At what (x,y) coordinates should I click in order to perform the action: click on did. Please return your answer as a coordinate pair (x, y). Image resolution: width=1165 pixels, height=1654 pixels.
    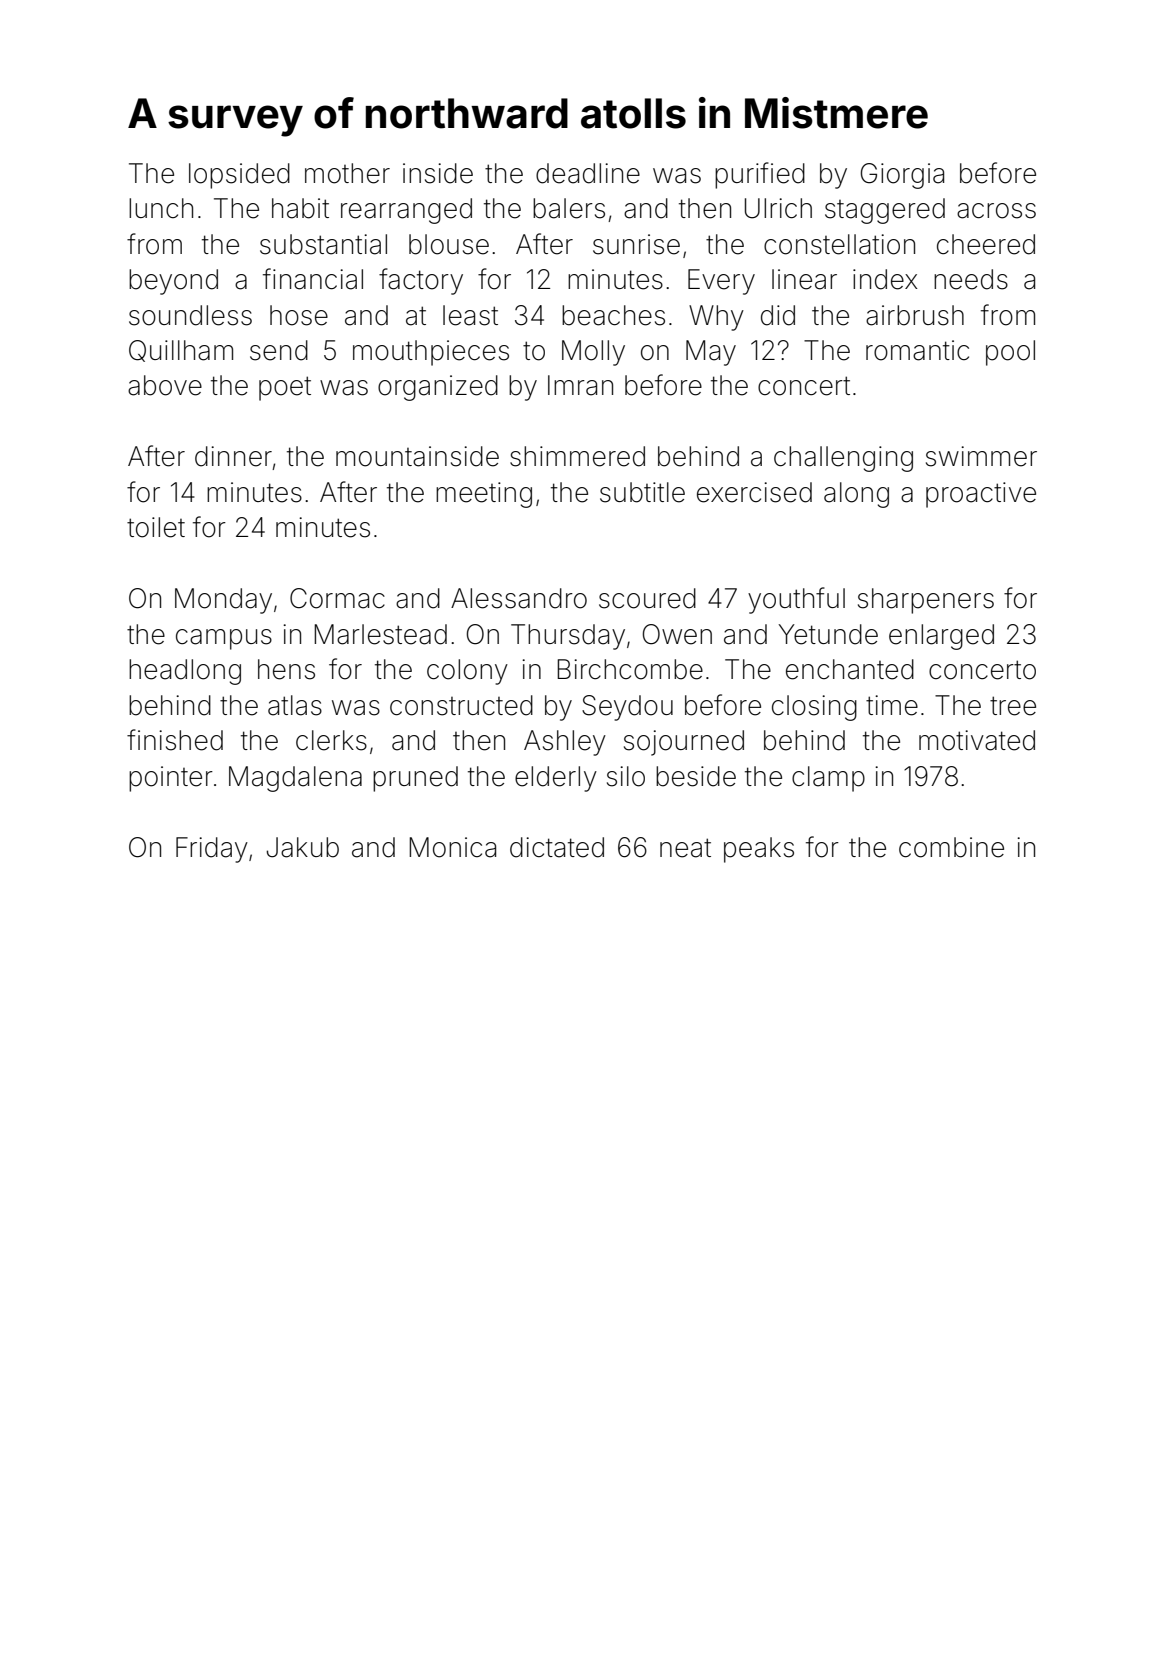
    Looking at the image, I should click on (778, 315).
